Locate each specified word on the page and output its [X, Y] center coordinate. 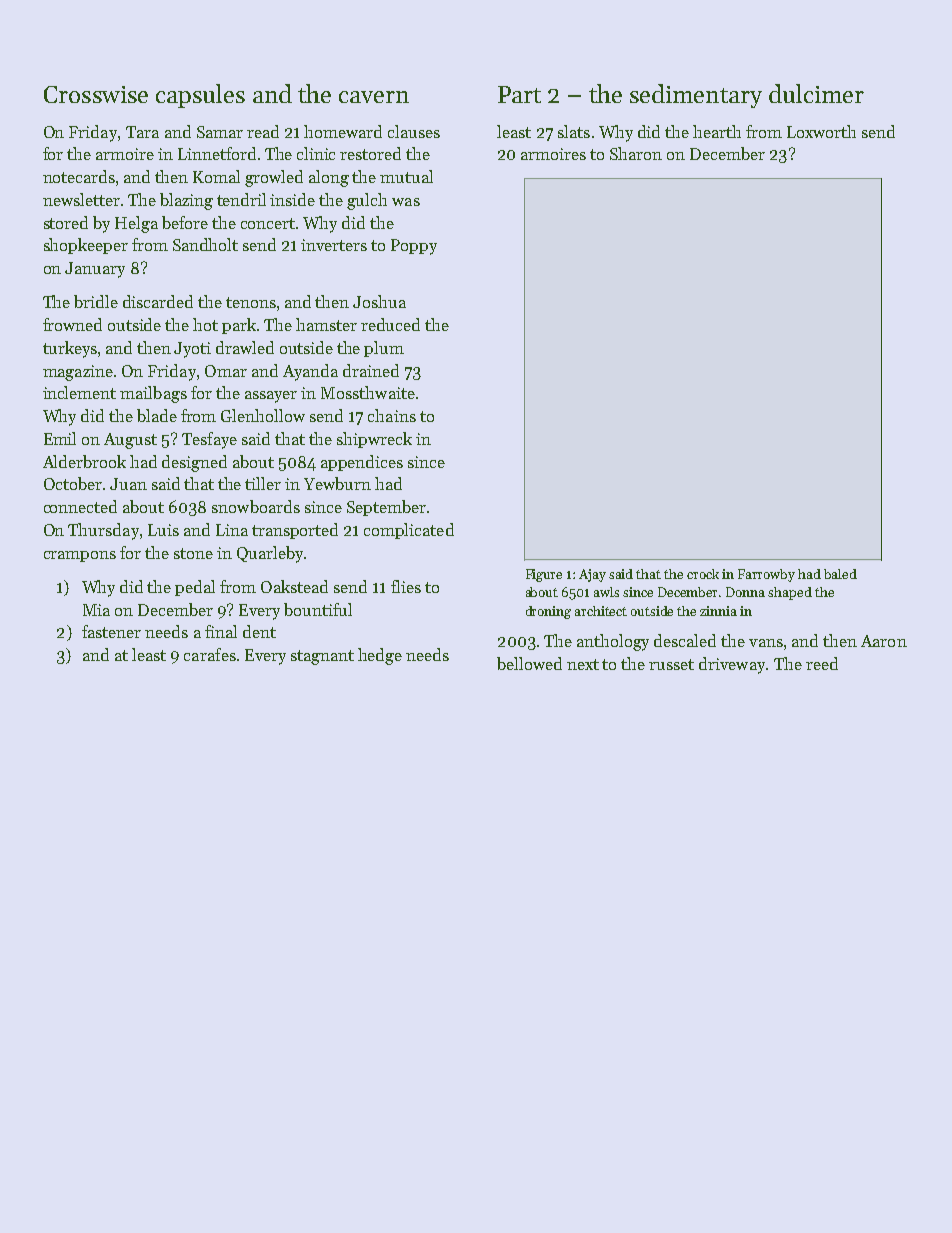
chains [392, 415]
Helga [136, 224]
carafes [210, 654]
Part [519, 94]
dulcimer [816, 93]
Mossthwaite [368, 392]
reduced [390, 324]
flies [406, 586]
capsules [200, 96]
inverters [334, 245]
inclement [79, 392]
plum [384, 349]
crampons [80, 556]
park [239, 326]
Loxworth [821, 131]
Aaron [884, 641]
